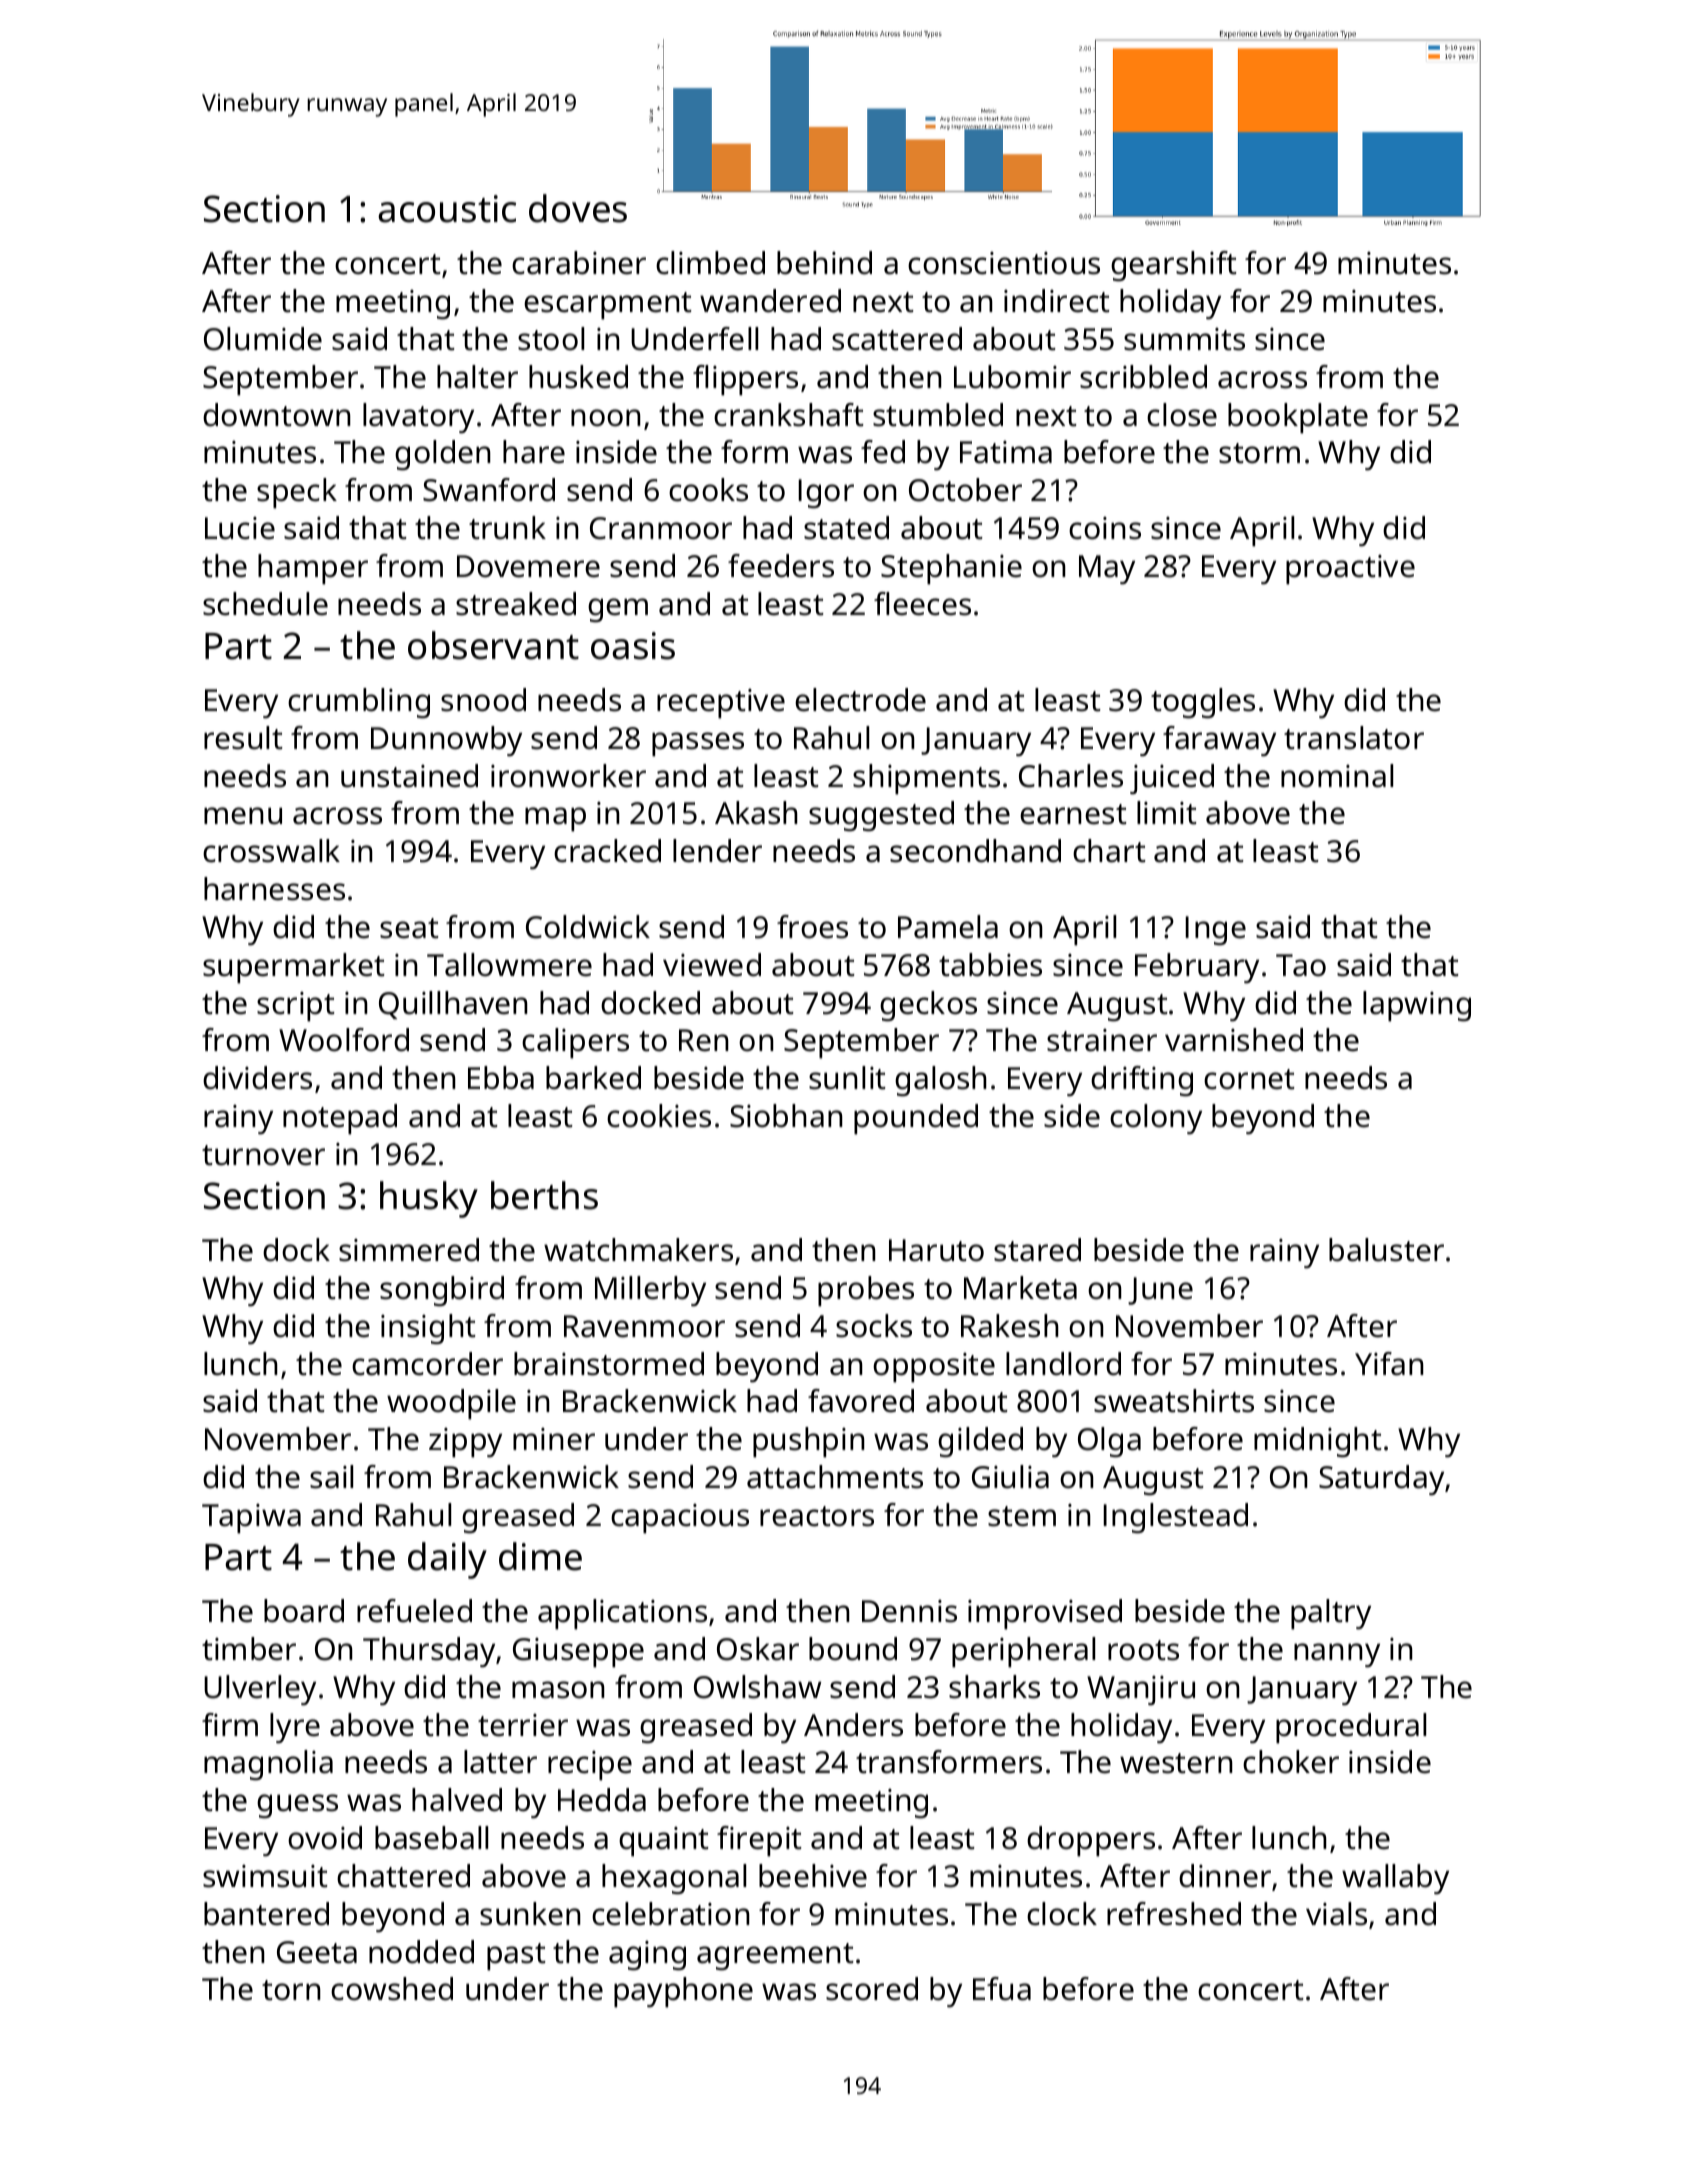  Describe the element at coordinates (756, 813) in the page. I see `Akash` at that location.
